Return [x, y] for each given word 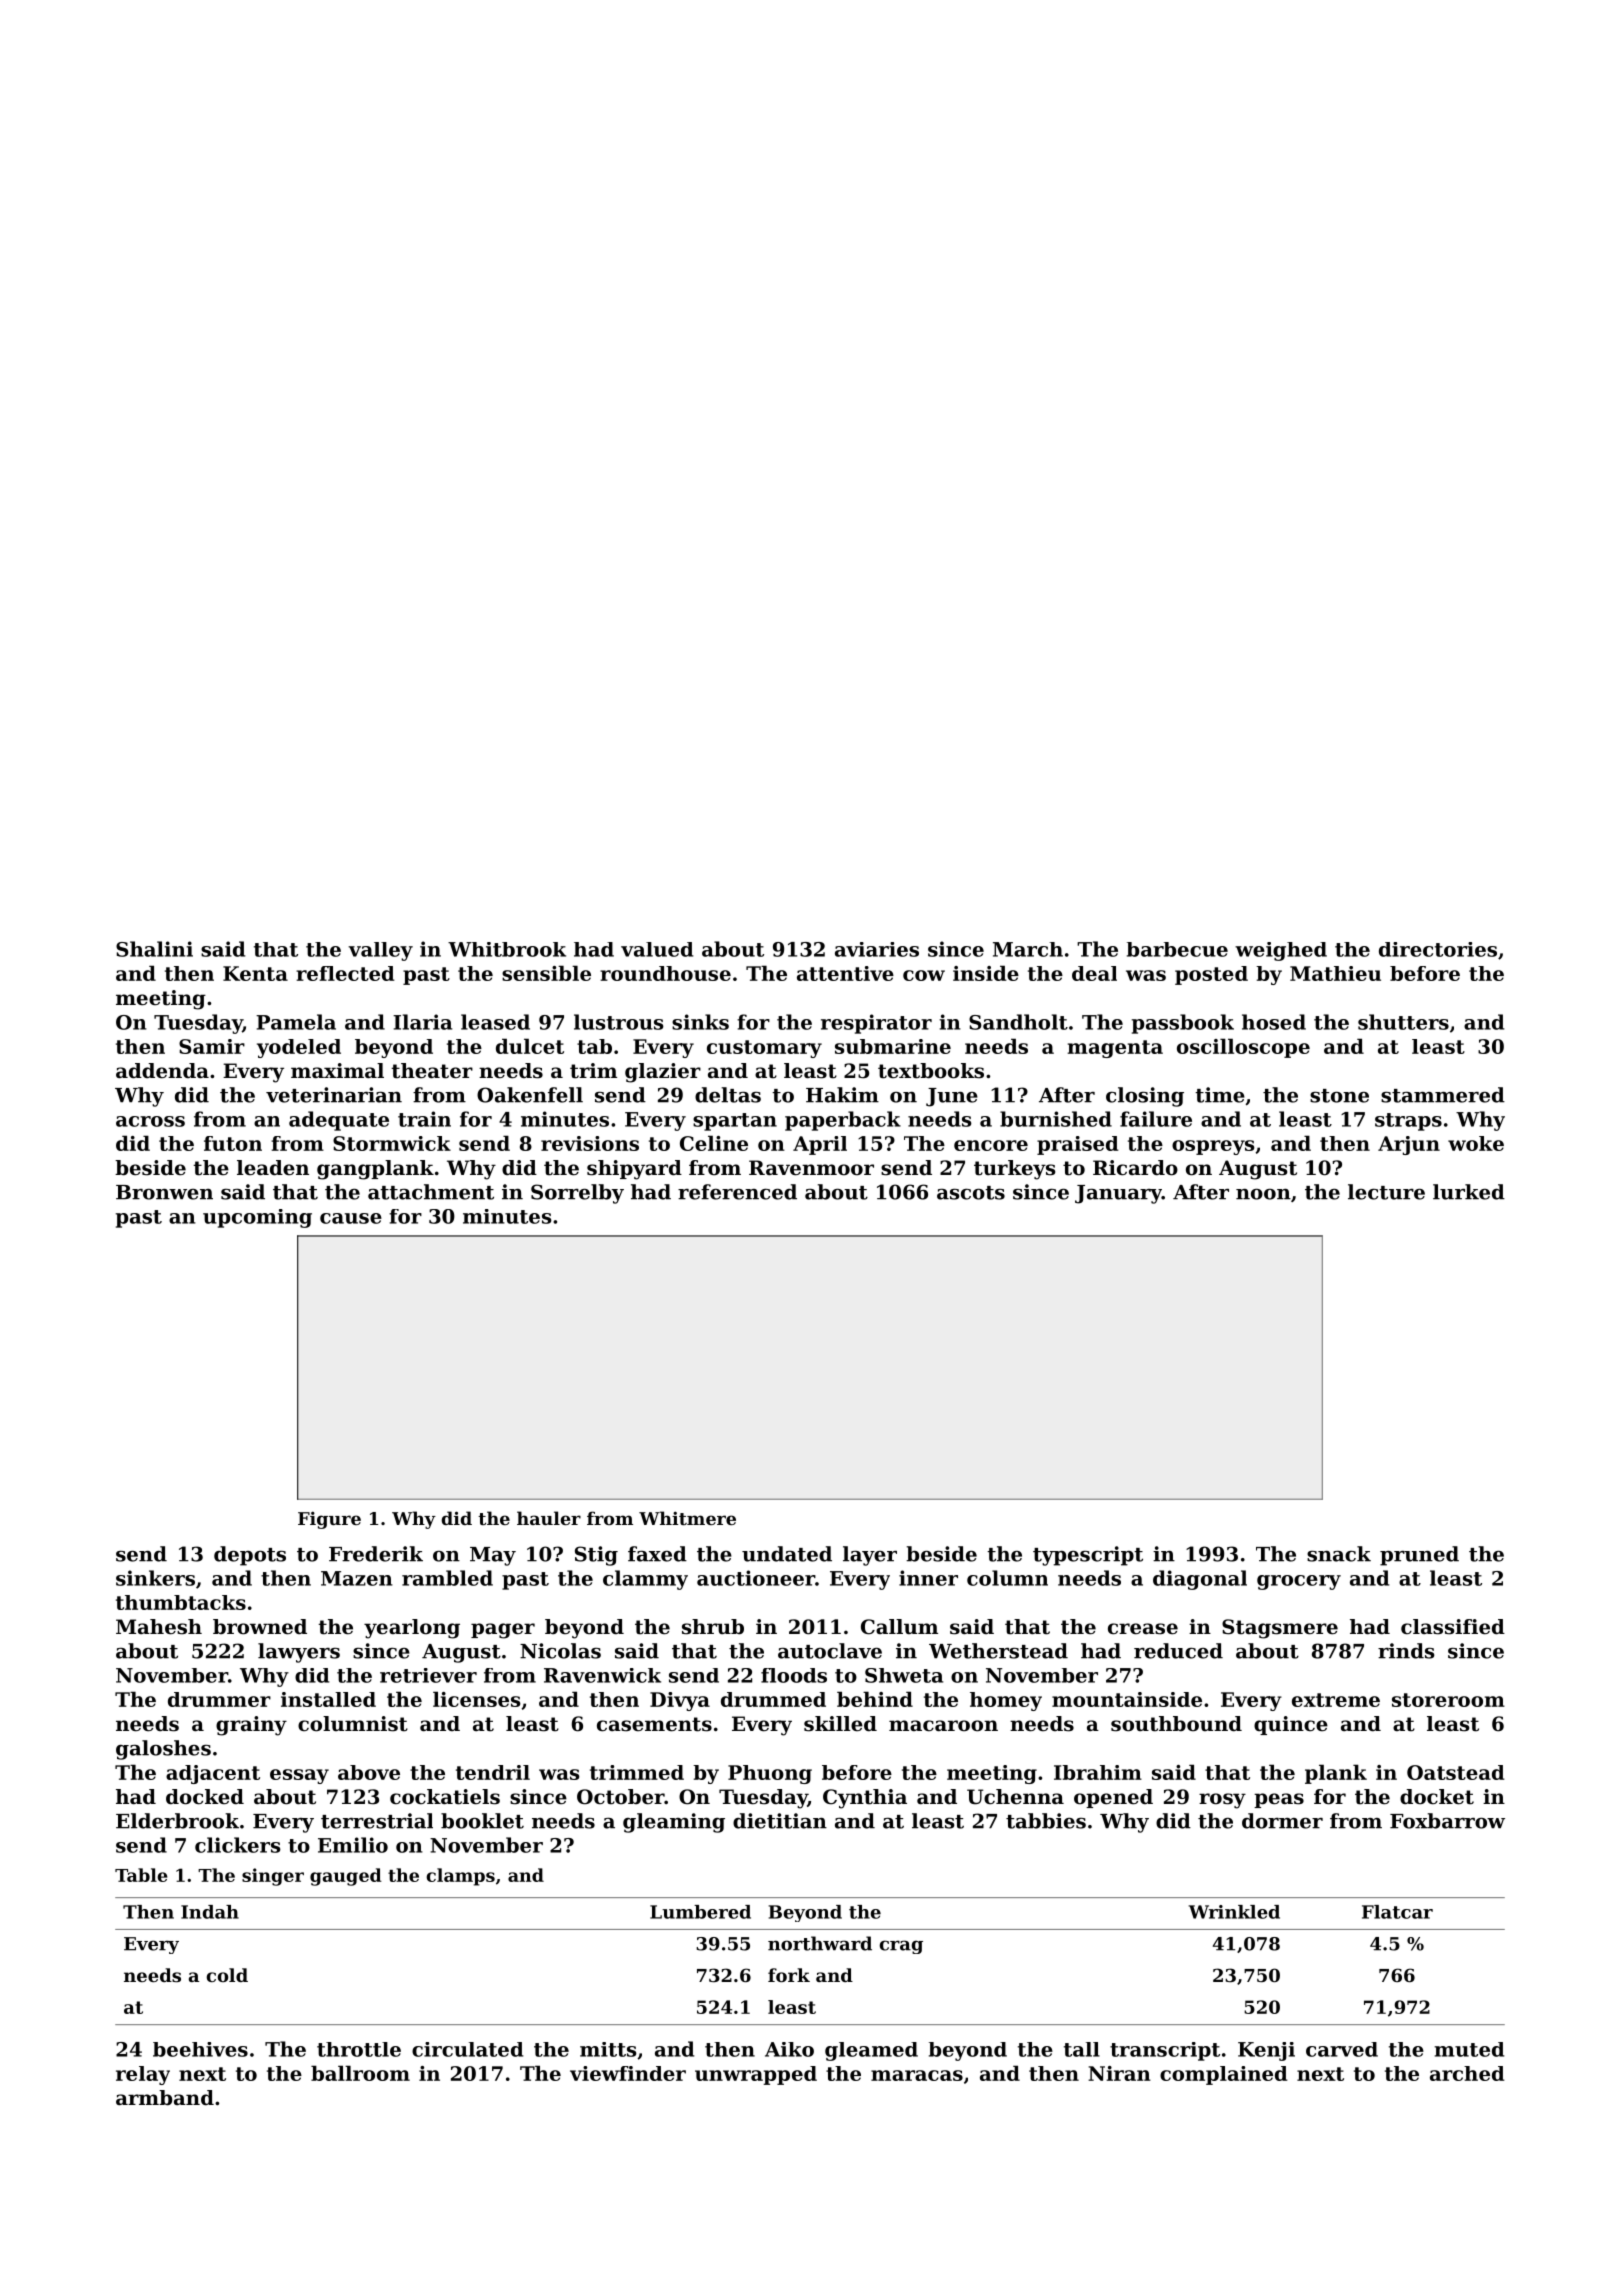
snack [1339, 1554]
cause [351, 1218]
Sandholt [1018, 1022]
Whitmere [687, 1518]
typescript [1088, 1556]
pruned [1419, 1556]
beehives [200, 2049]
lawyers [299, 1653]
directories [1438, 949]
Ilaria [422, 1022]
